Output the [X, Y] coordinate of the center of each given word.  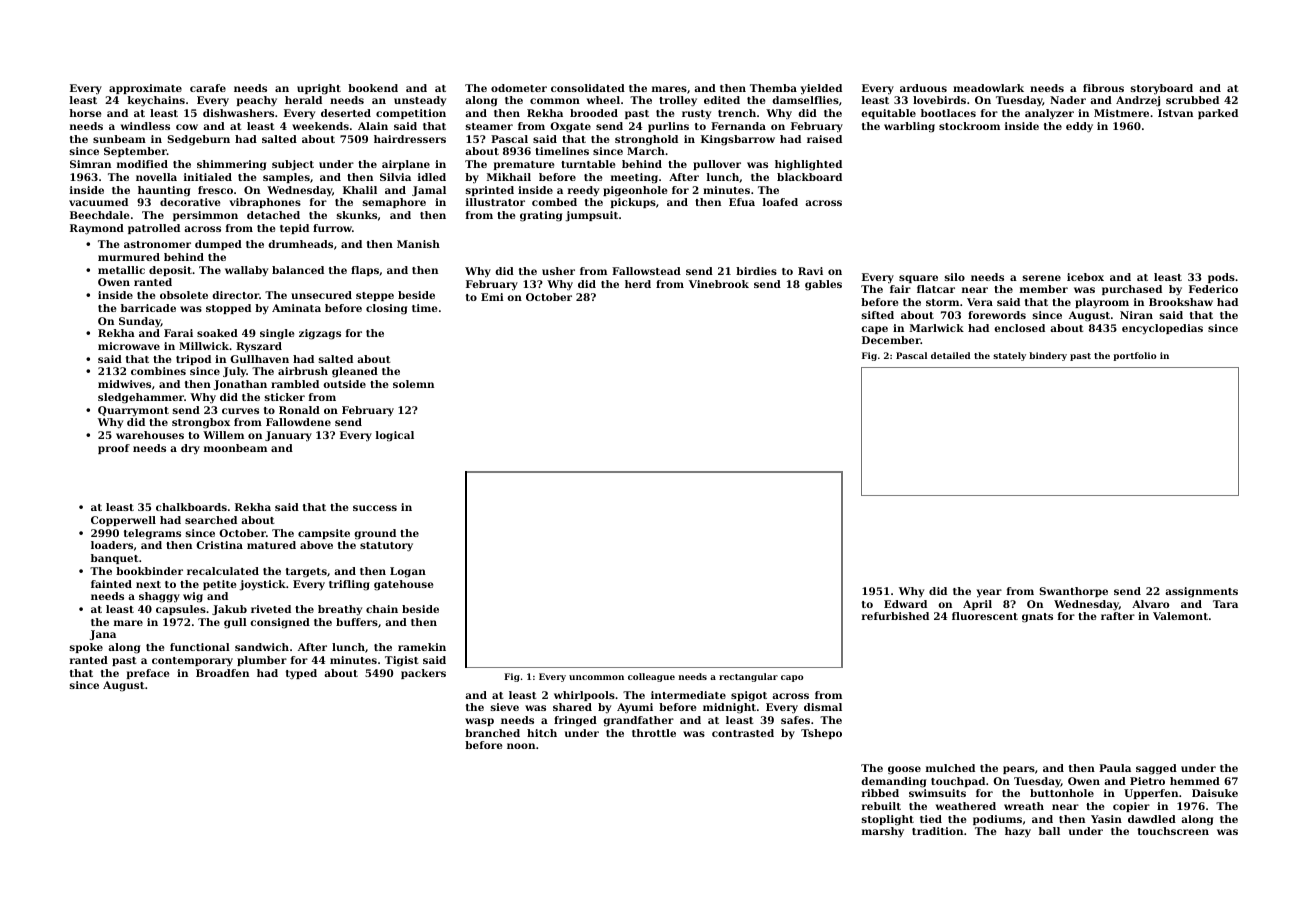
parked [1218, 114]
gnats [1037, 618]
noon [521, 746]
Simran [90, 164]
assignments [1201, 592]
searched [211, 520]
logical [395, 436]
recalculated [223, 571]
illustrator [495, 202]
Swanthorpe [1073, 592]
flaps [365, 271]
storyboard [1162, 89]
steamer [489, 126]
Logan [408, 572]
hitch [542, 733]
